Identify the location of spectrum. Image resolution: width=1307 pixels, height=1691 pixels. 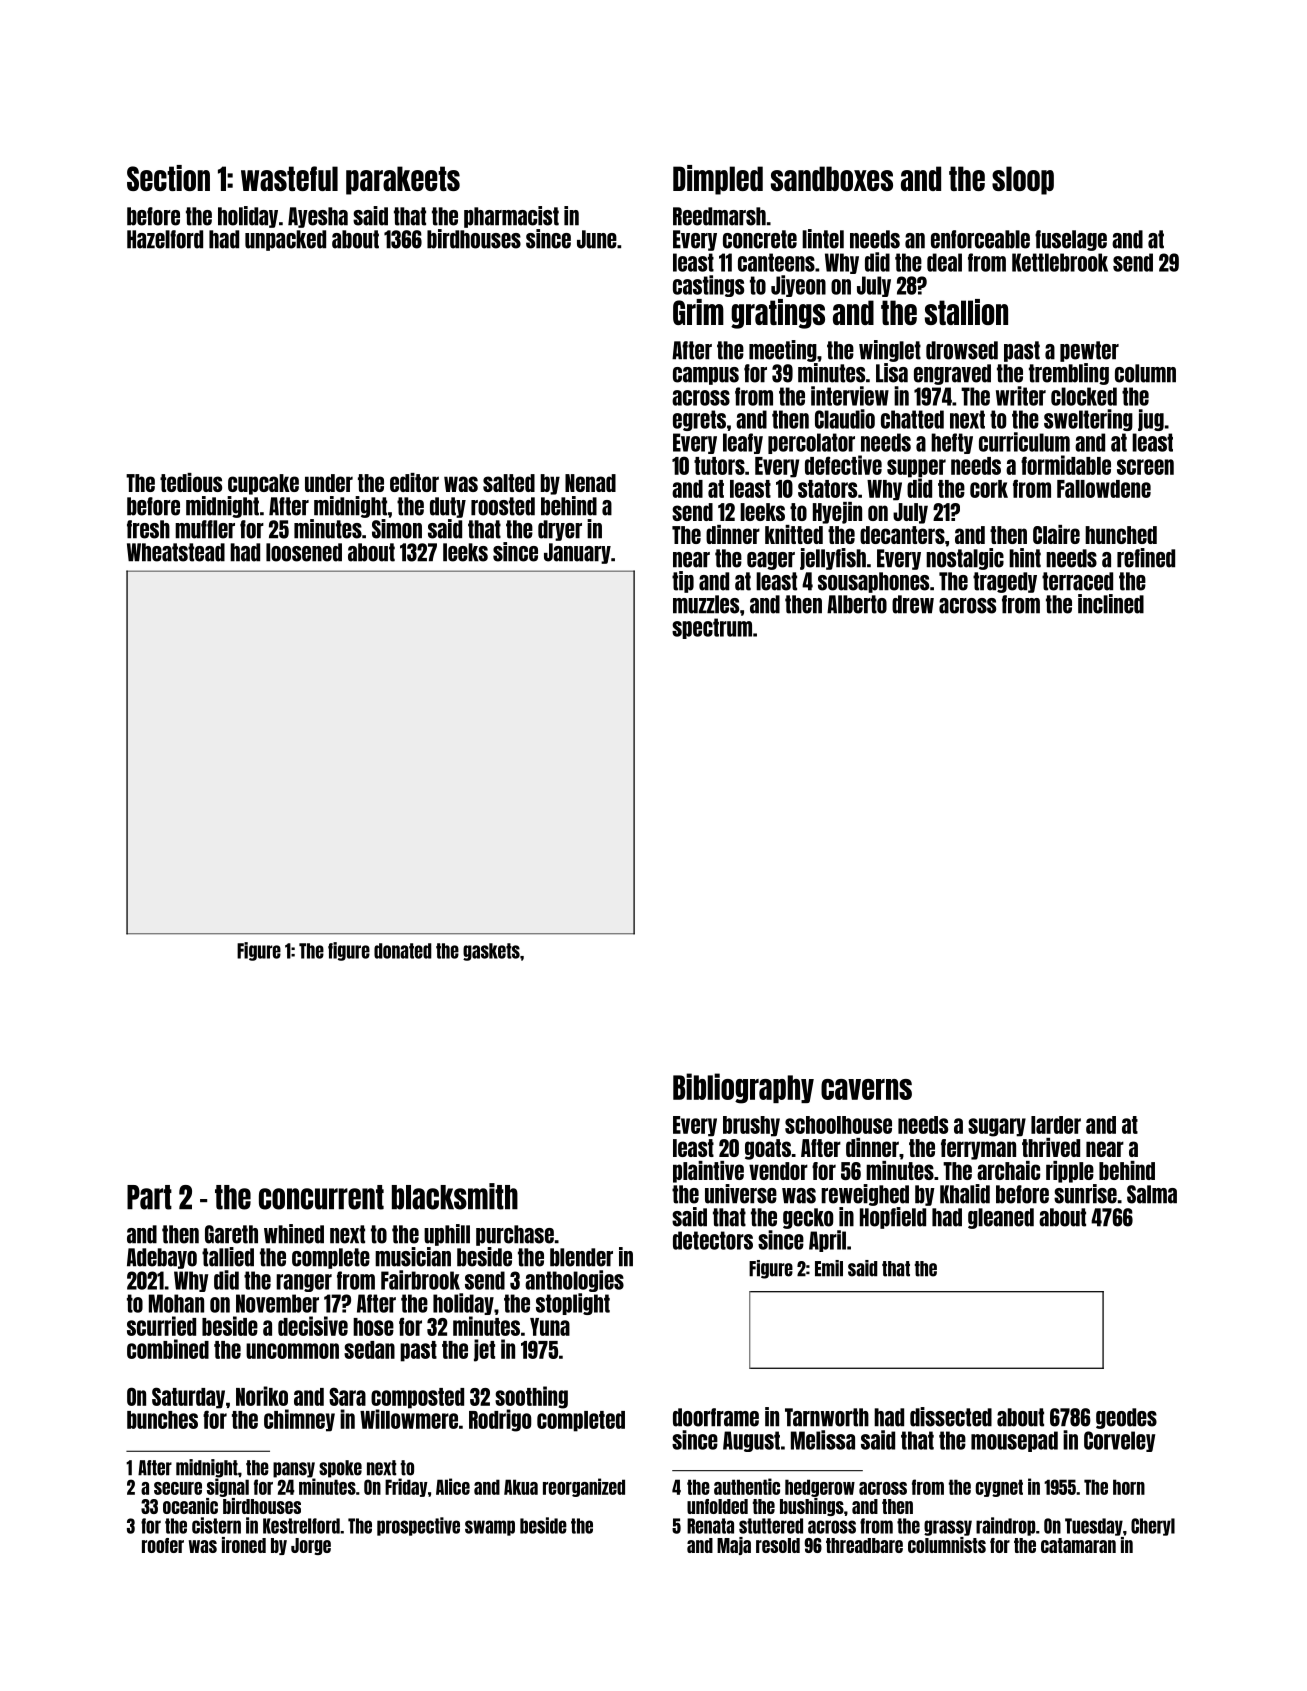
(712, 628).
